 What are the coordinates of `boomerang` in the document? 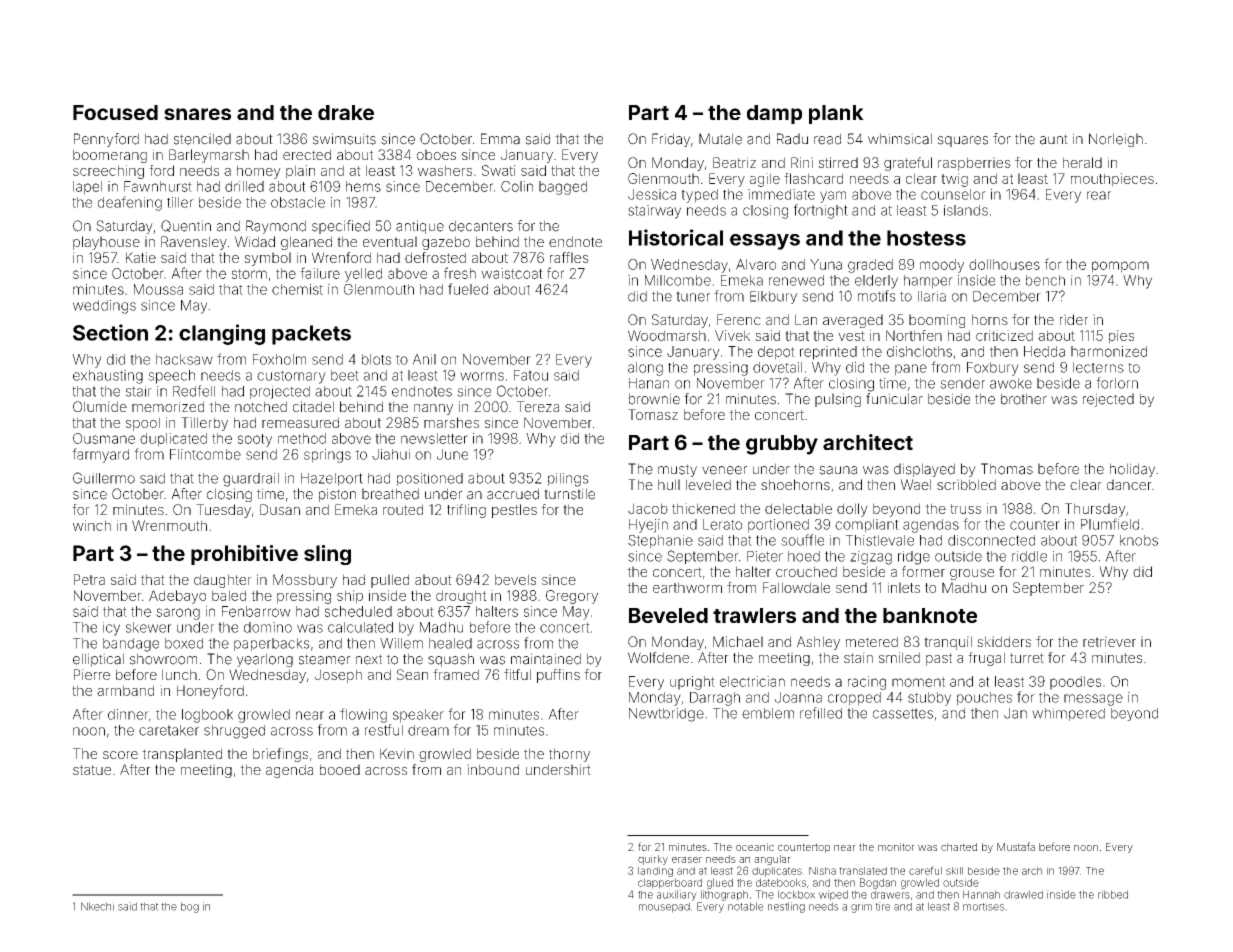 It's located at (110, 156).
